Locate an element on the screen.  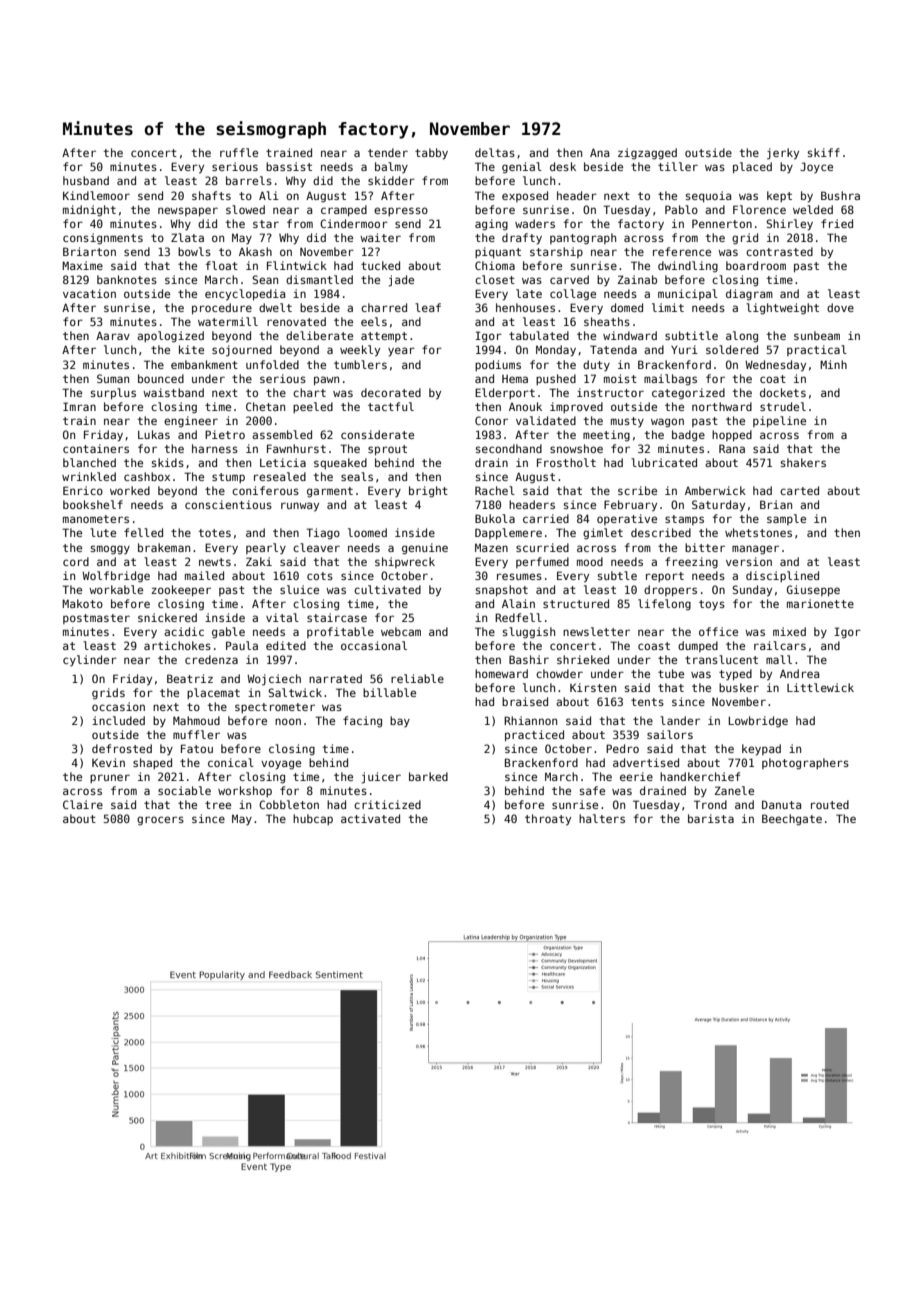
workshop is located at coordinates (245, 791).
